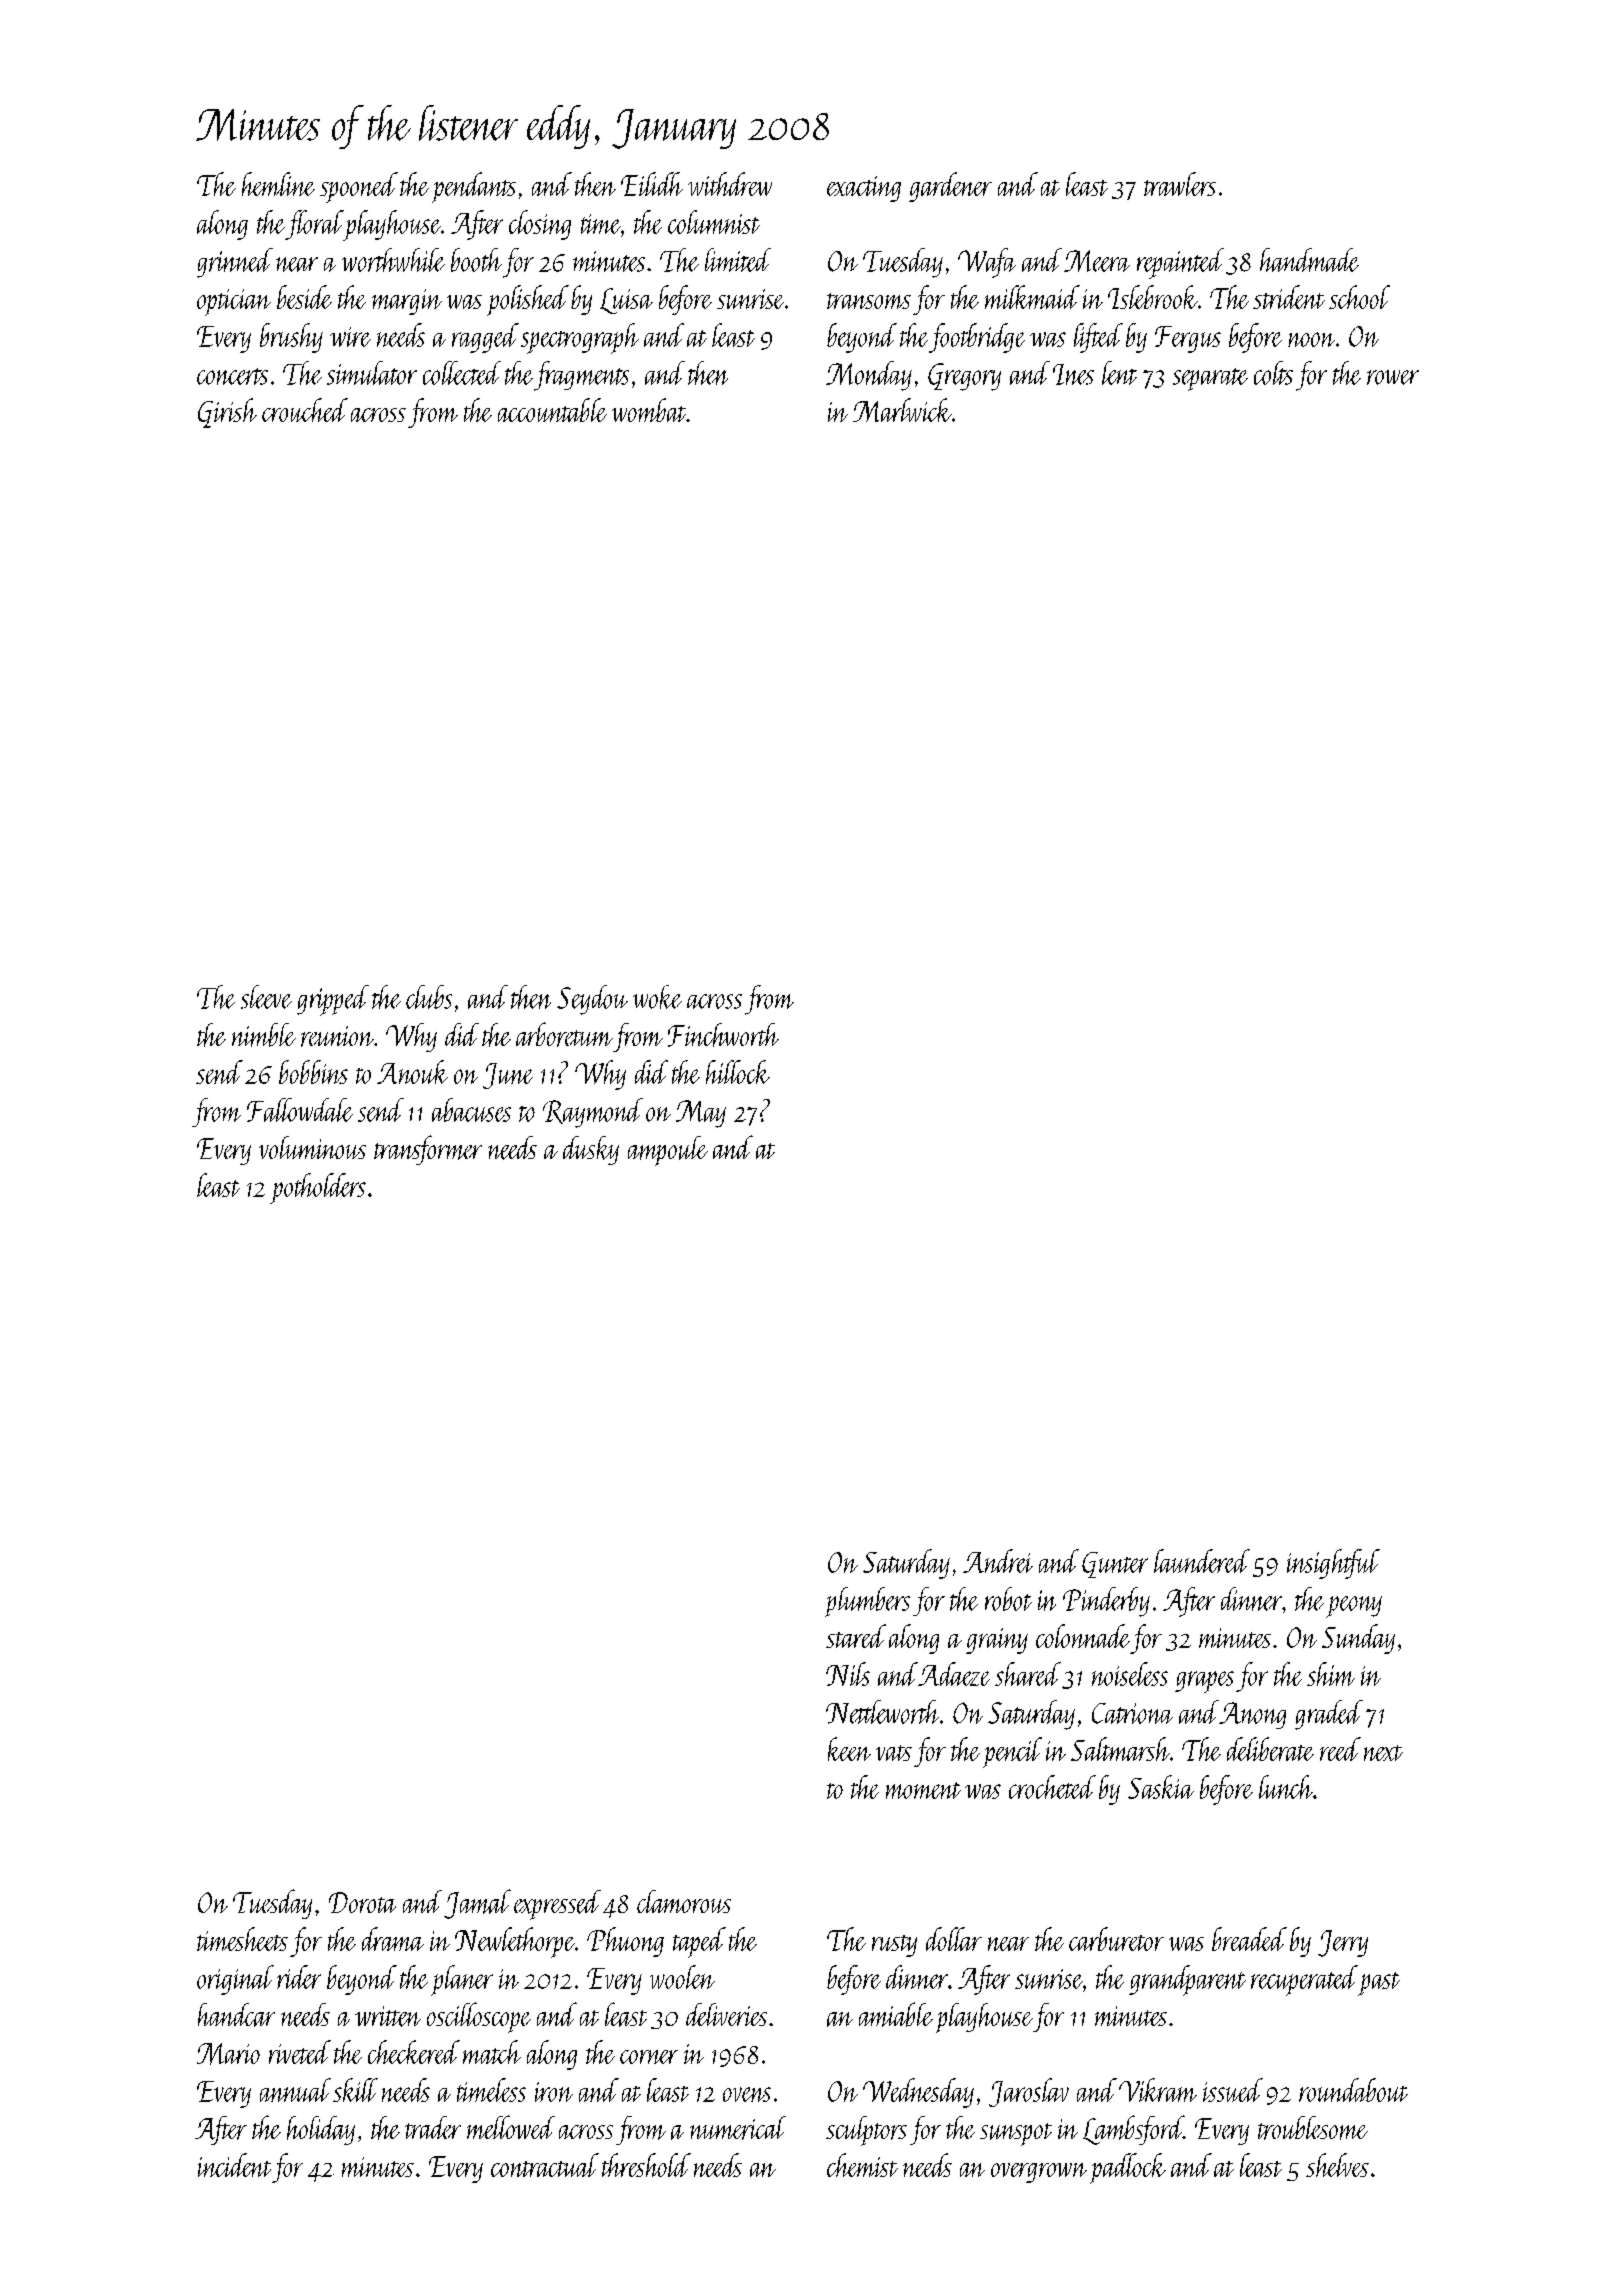  What do you see at coordinates (1343, 1943) in the screenshot?
I see `Jerry` at bounding box center [1343, 1943].
